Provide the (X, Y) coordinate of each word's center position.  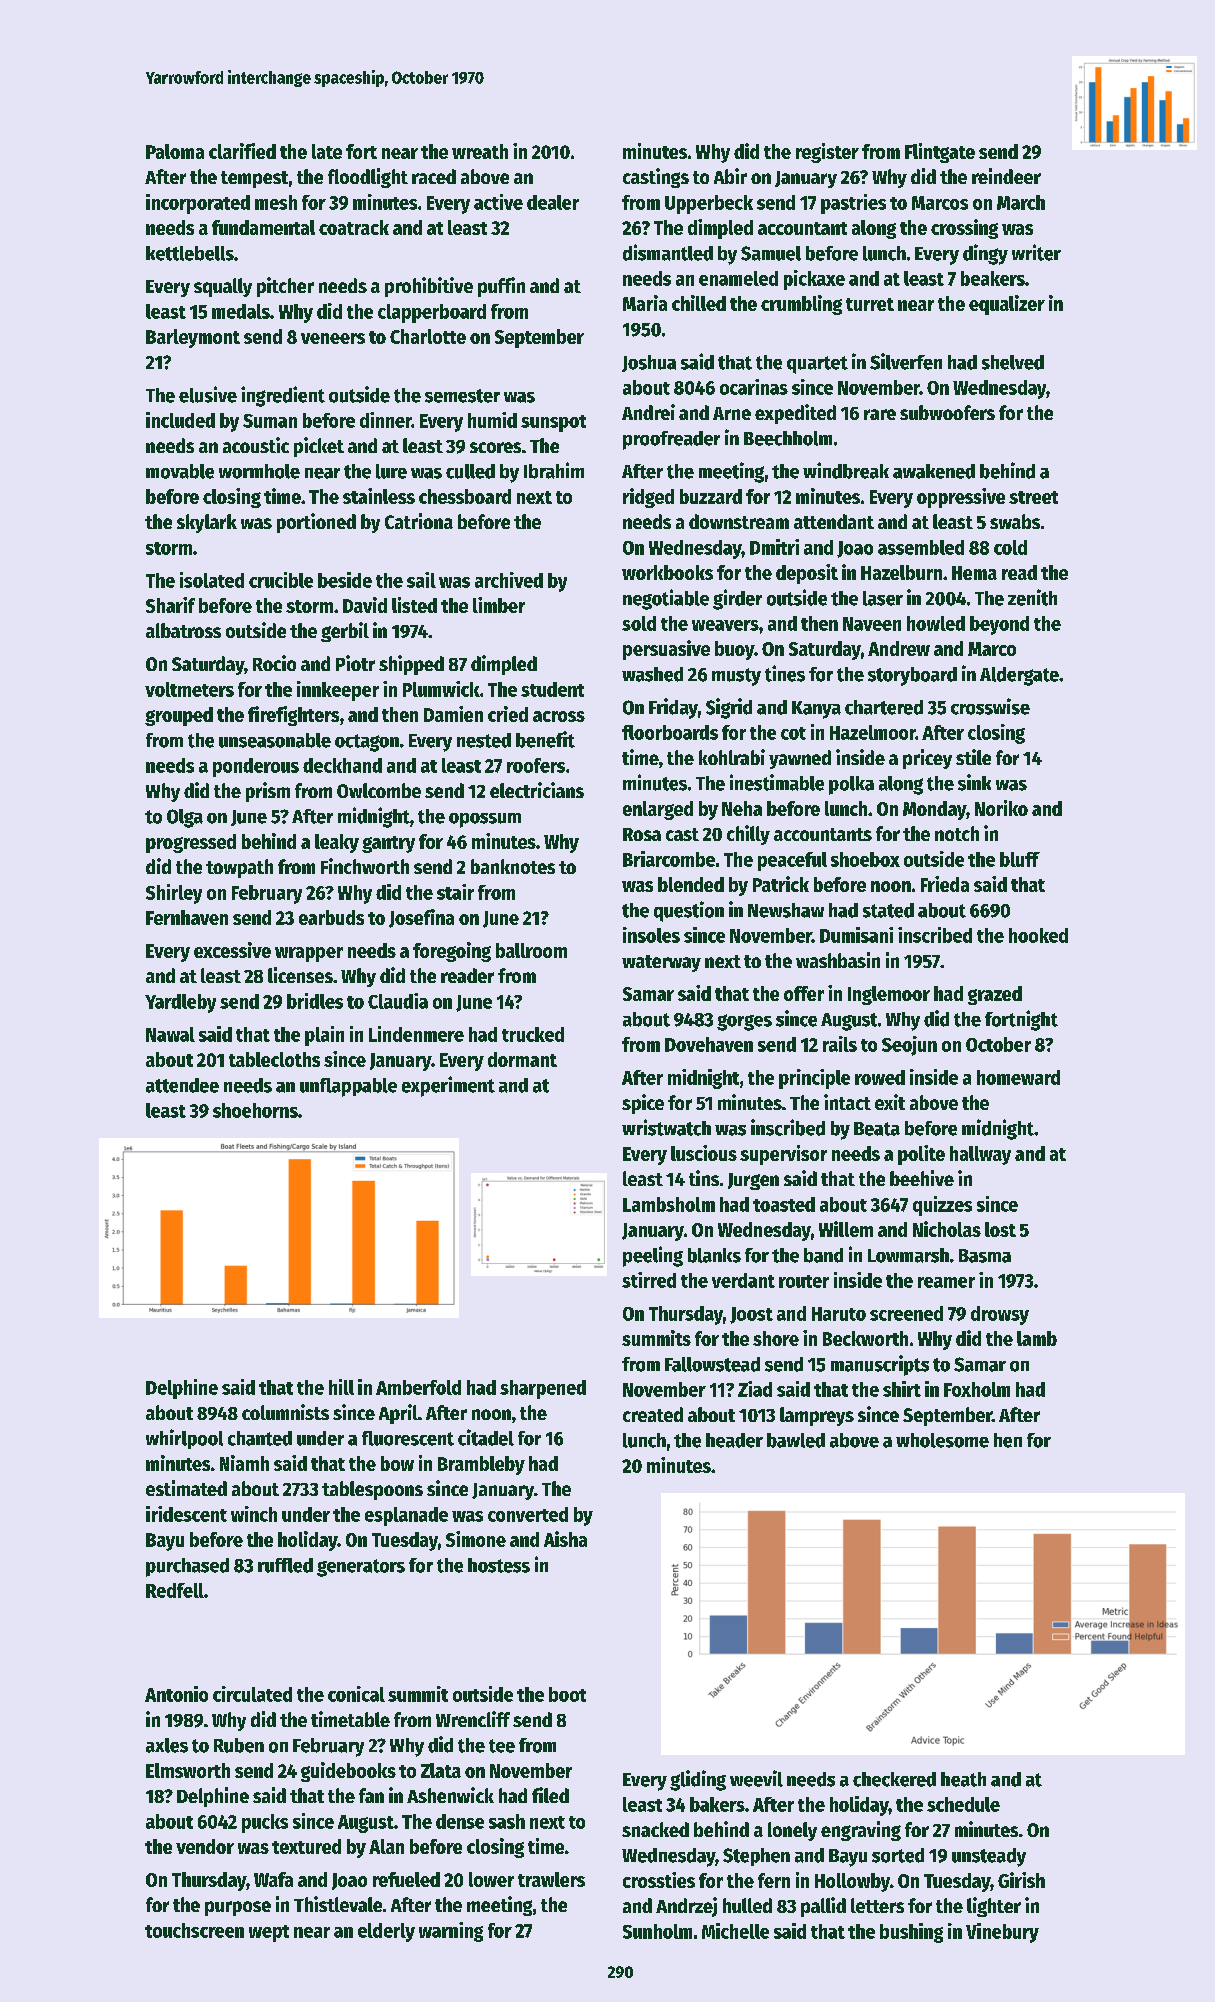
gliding (698, 1780)
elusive (208, 394)
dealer (553, 202)
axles (167, 1745)
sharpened (543, 1389)
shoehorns (255, 1110)
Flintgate (940, 153)
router (804, 1281)
